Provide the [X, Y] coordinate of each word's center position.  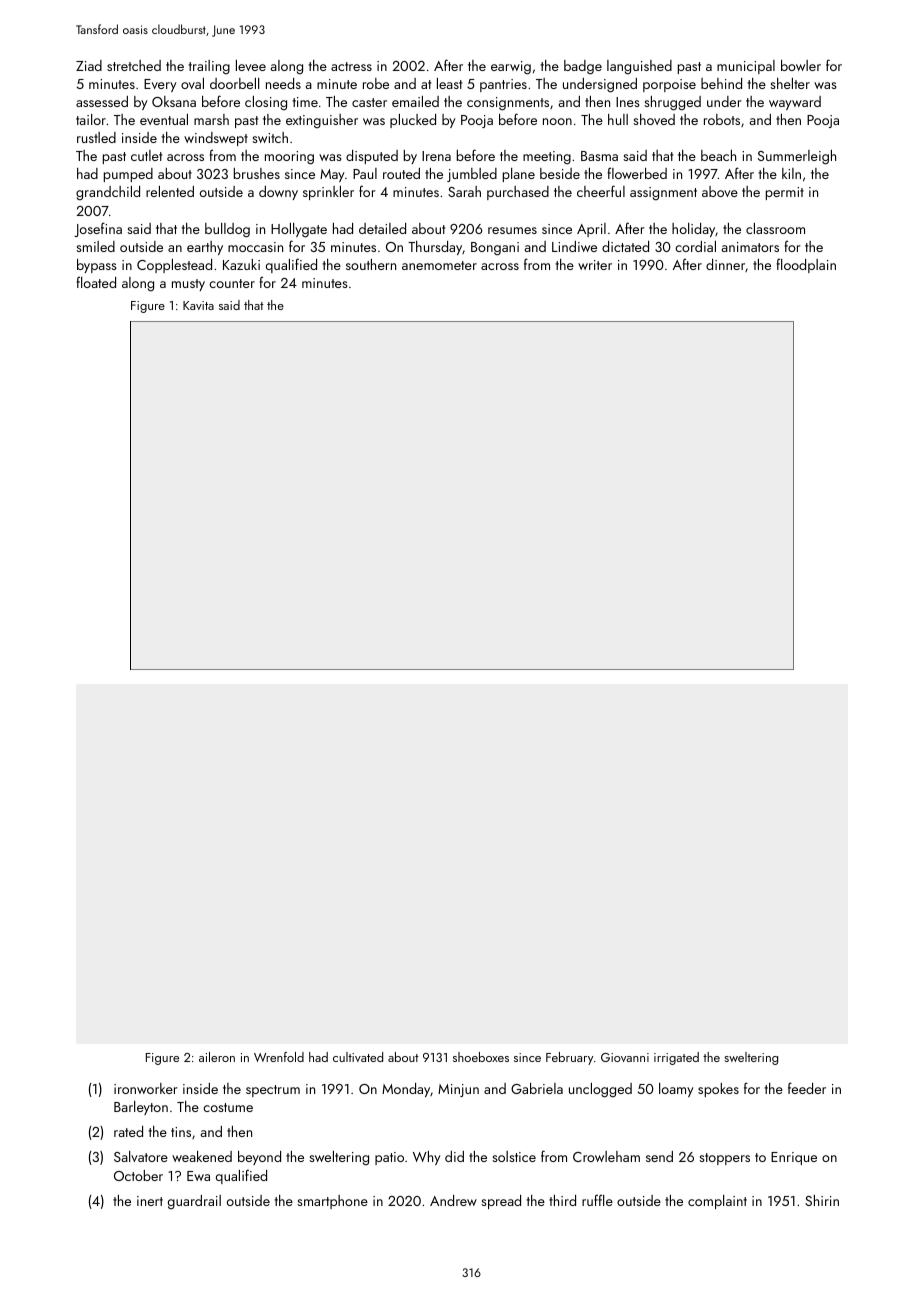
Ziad [89, 65]
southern [371, 264]
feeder [807, 1088]
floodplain [806, 265]
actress [351, 66]
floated [96, 282]
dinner [726, 265]
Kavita [198, 305]
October [138, 1175]
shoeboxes [481, 1057]
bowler [801, 65]
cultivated [358, 1057]
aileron [217, 1057]
